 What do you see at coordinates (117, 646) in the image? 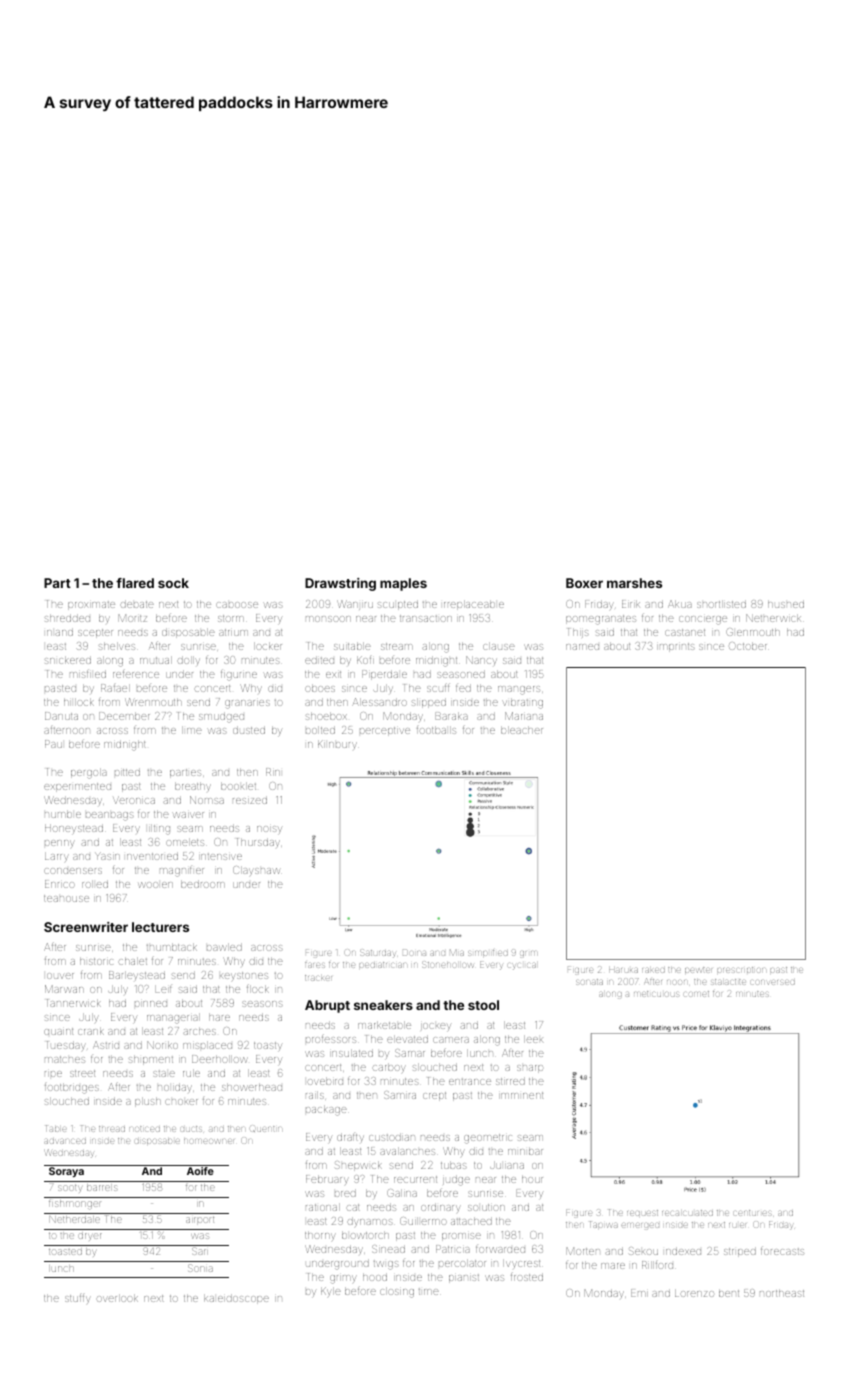
I see `shelves` at bounding box center [117, 646].
